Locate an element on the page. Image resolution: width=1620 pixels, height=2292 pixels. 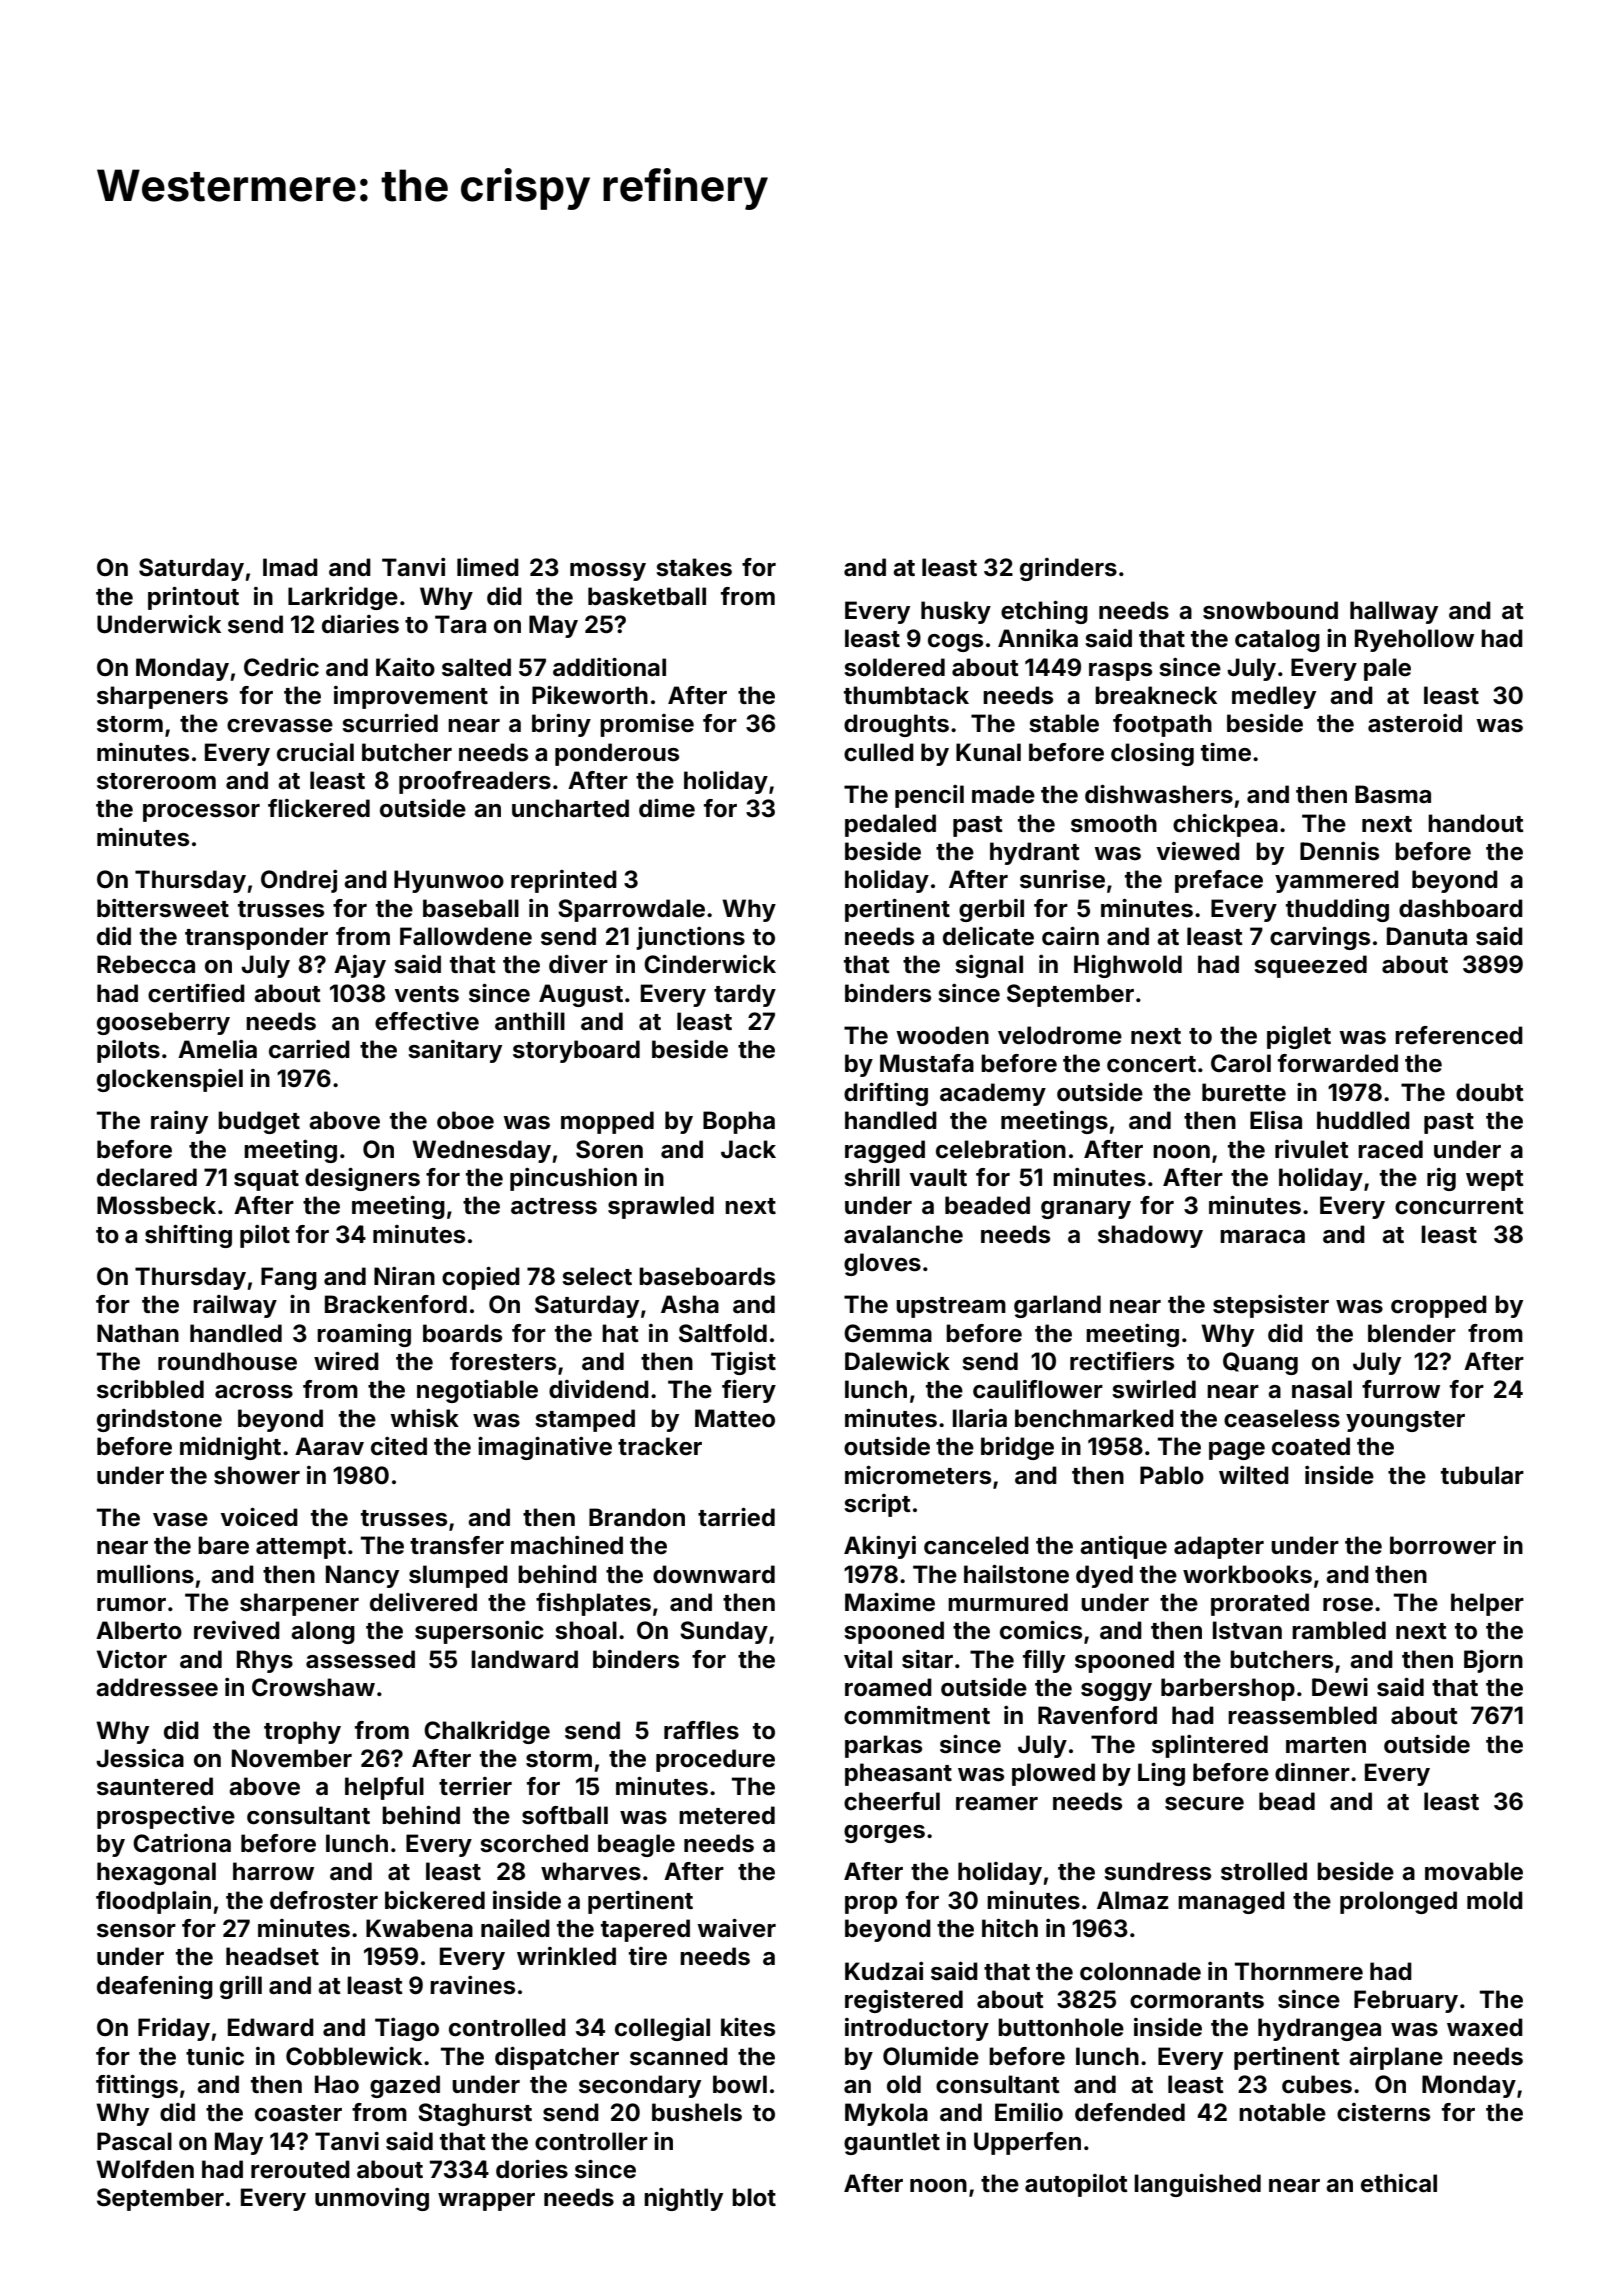
limed is located at coordinates (488, 567).
